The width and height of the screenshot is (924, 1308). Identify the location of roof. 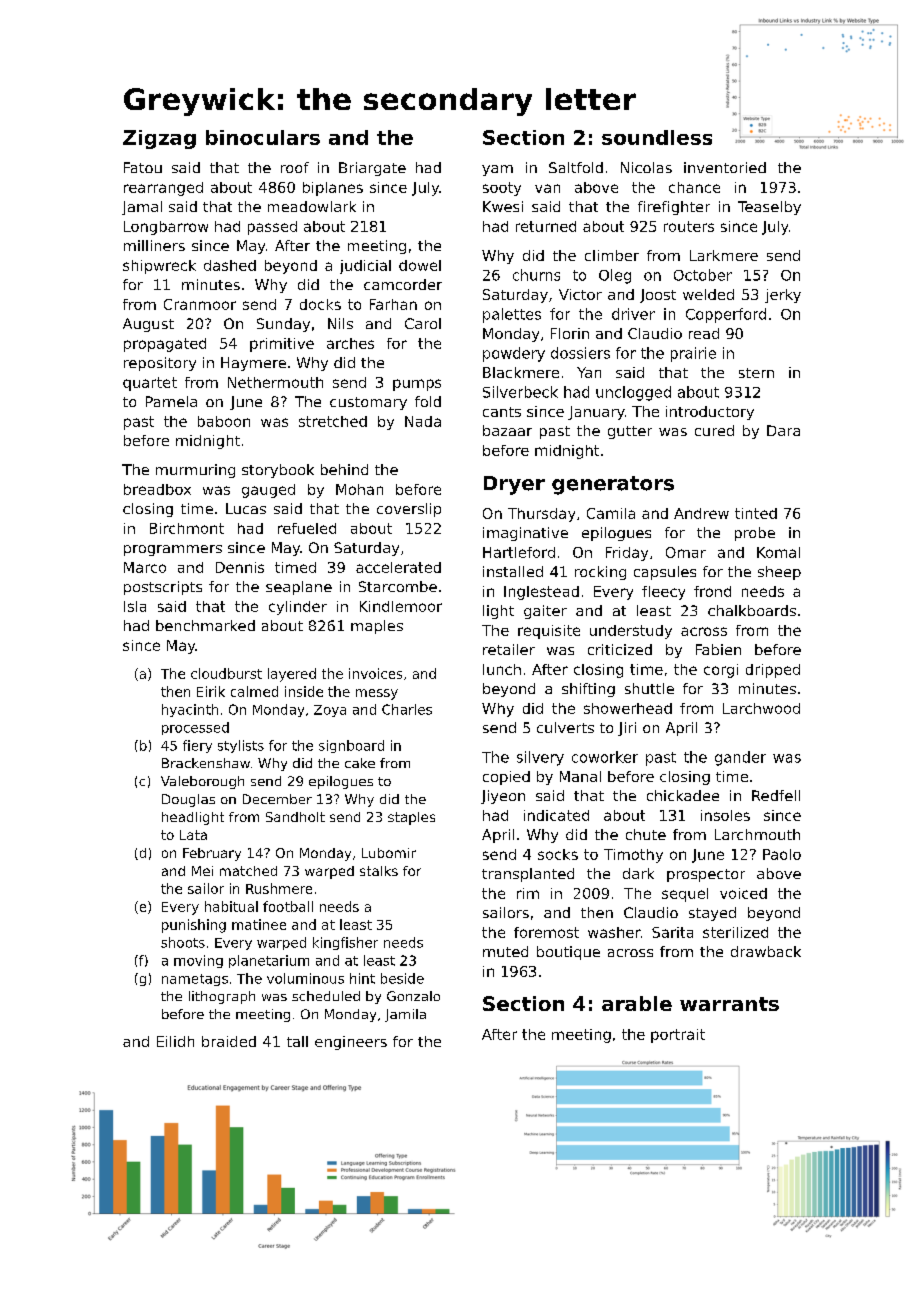
(295, 167).
